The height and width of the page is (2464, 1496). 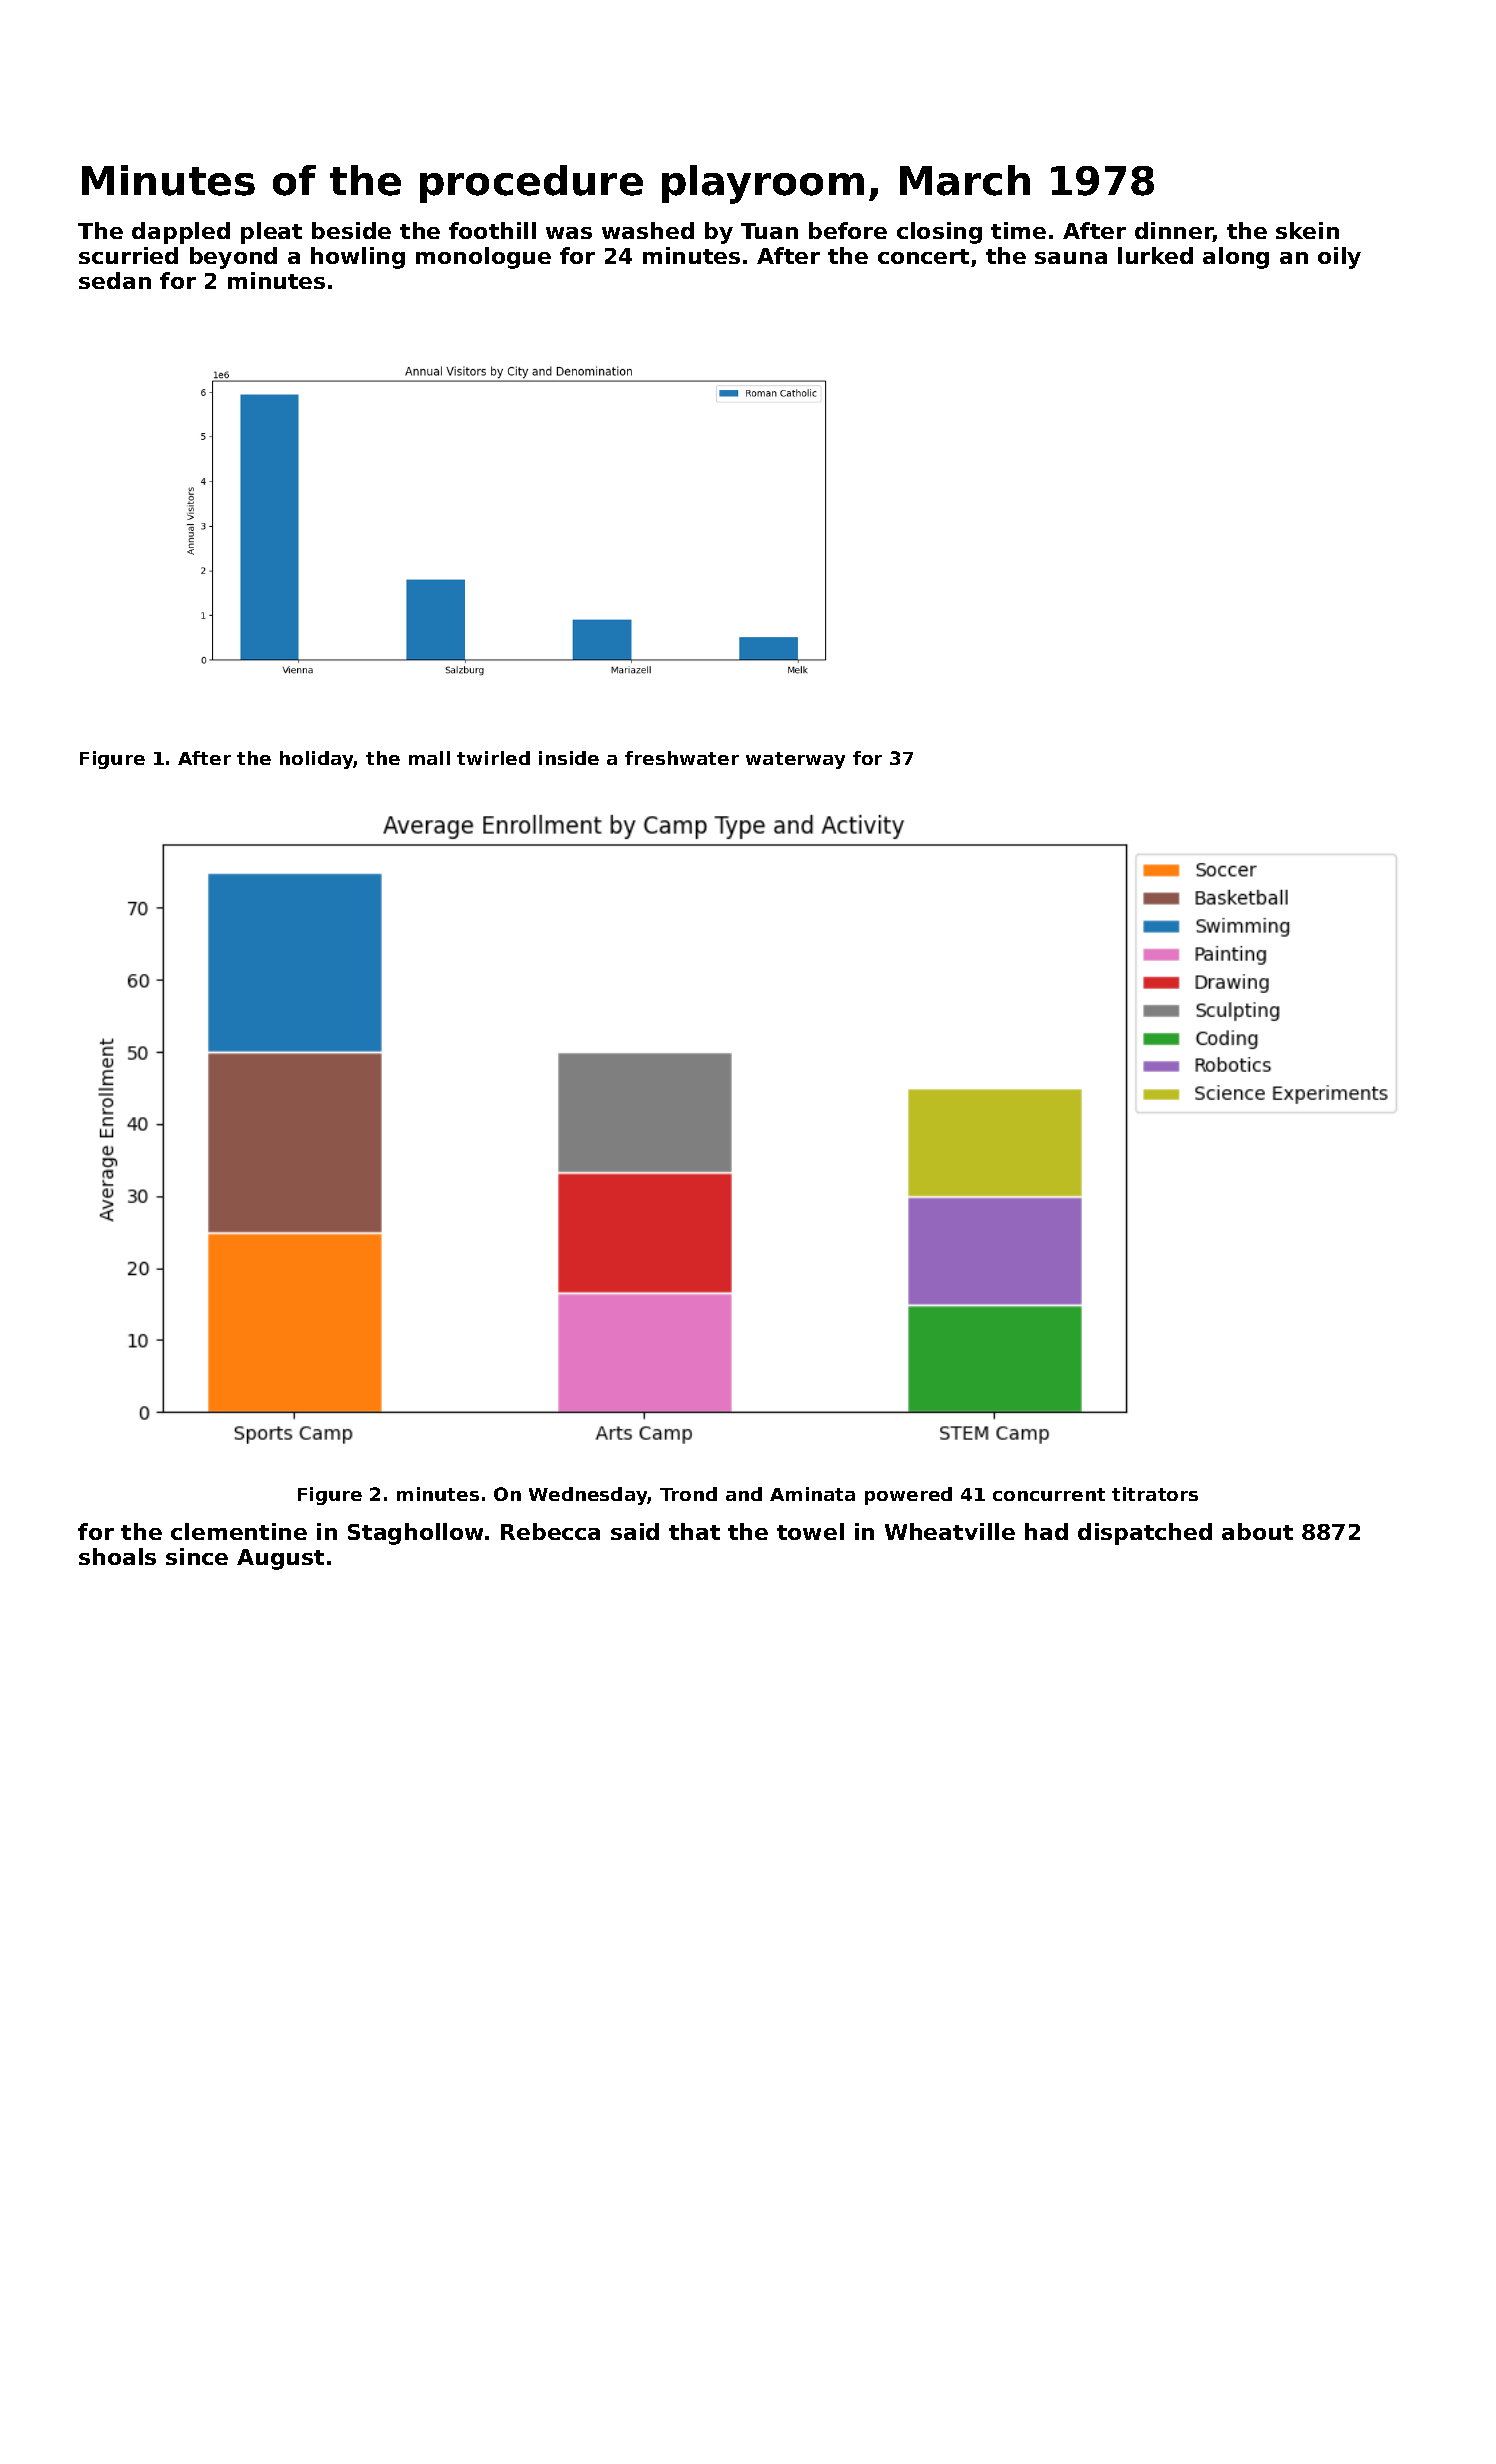 I want to click on Trond, so click(x=688, y=1494).
